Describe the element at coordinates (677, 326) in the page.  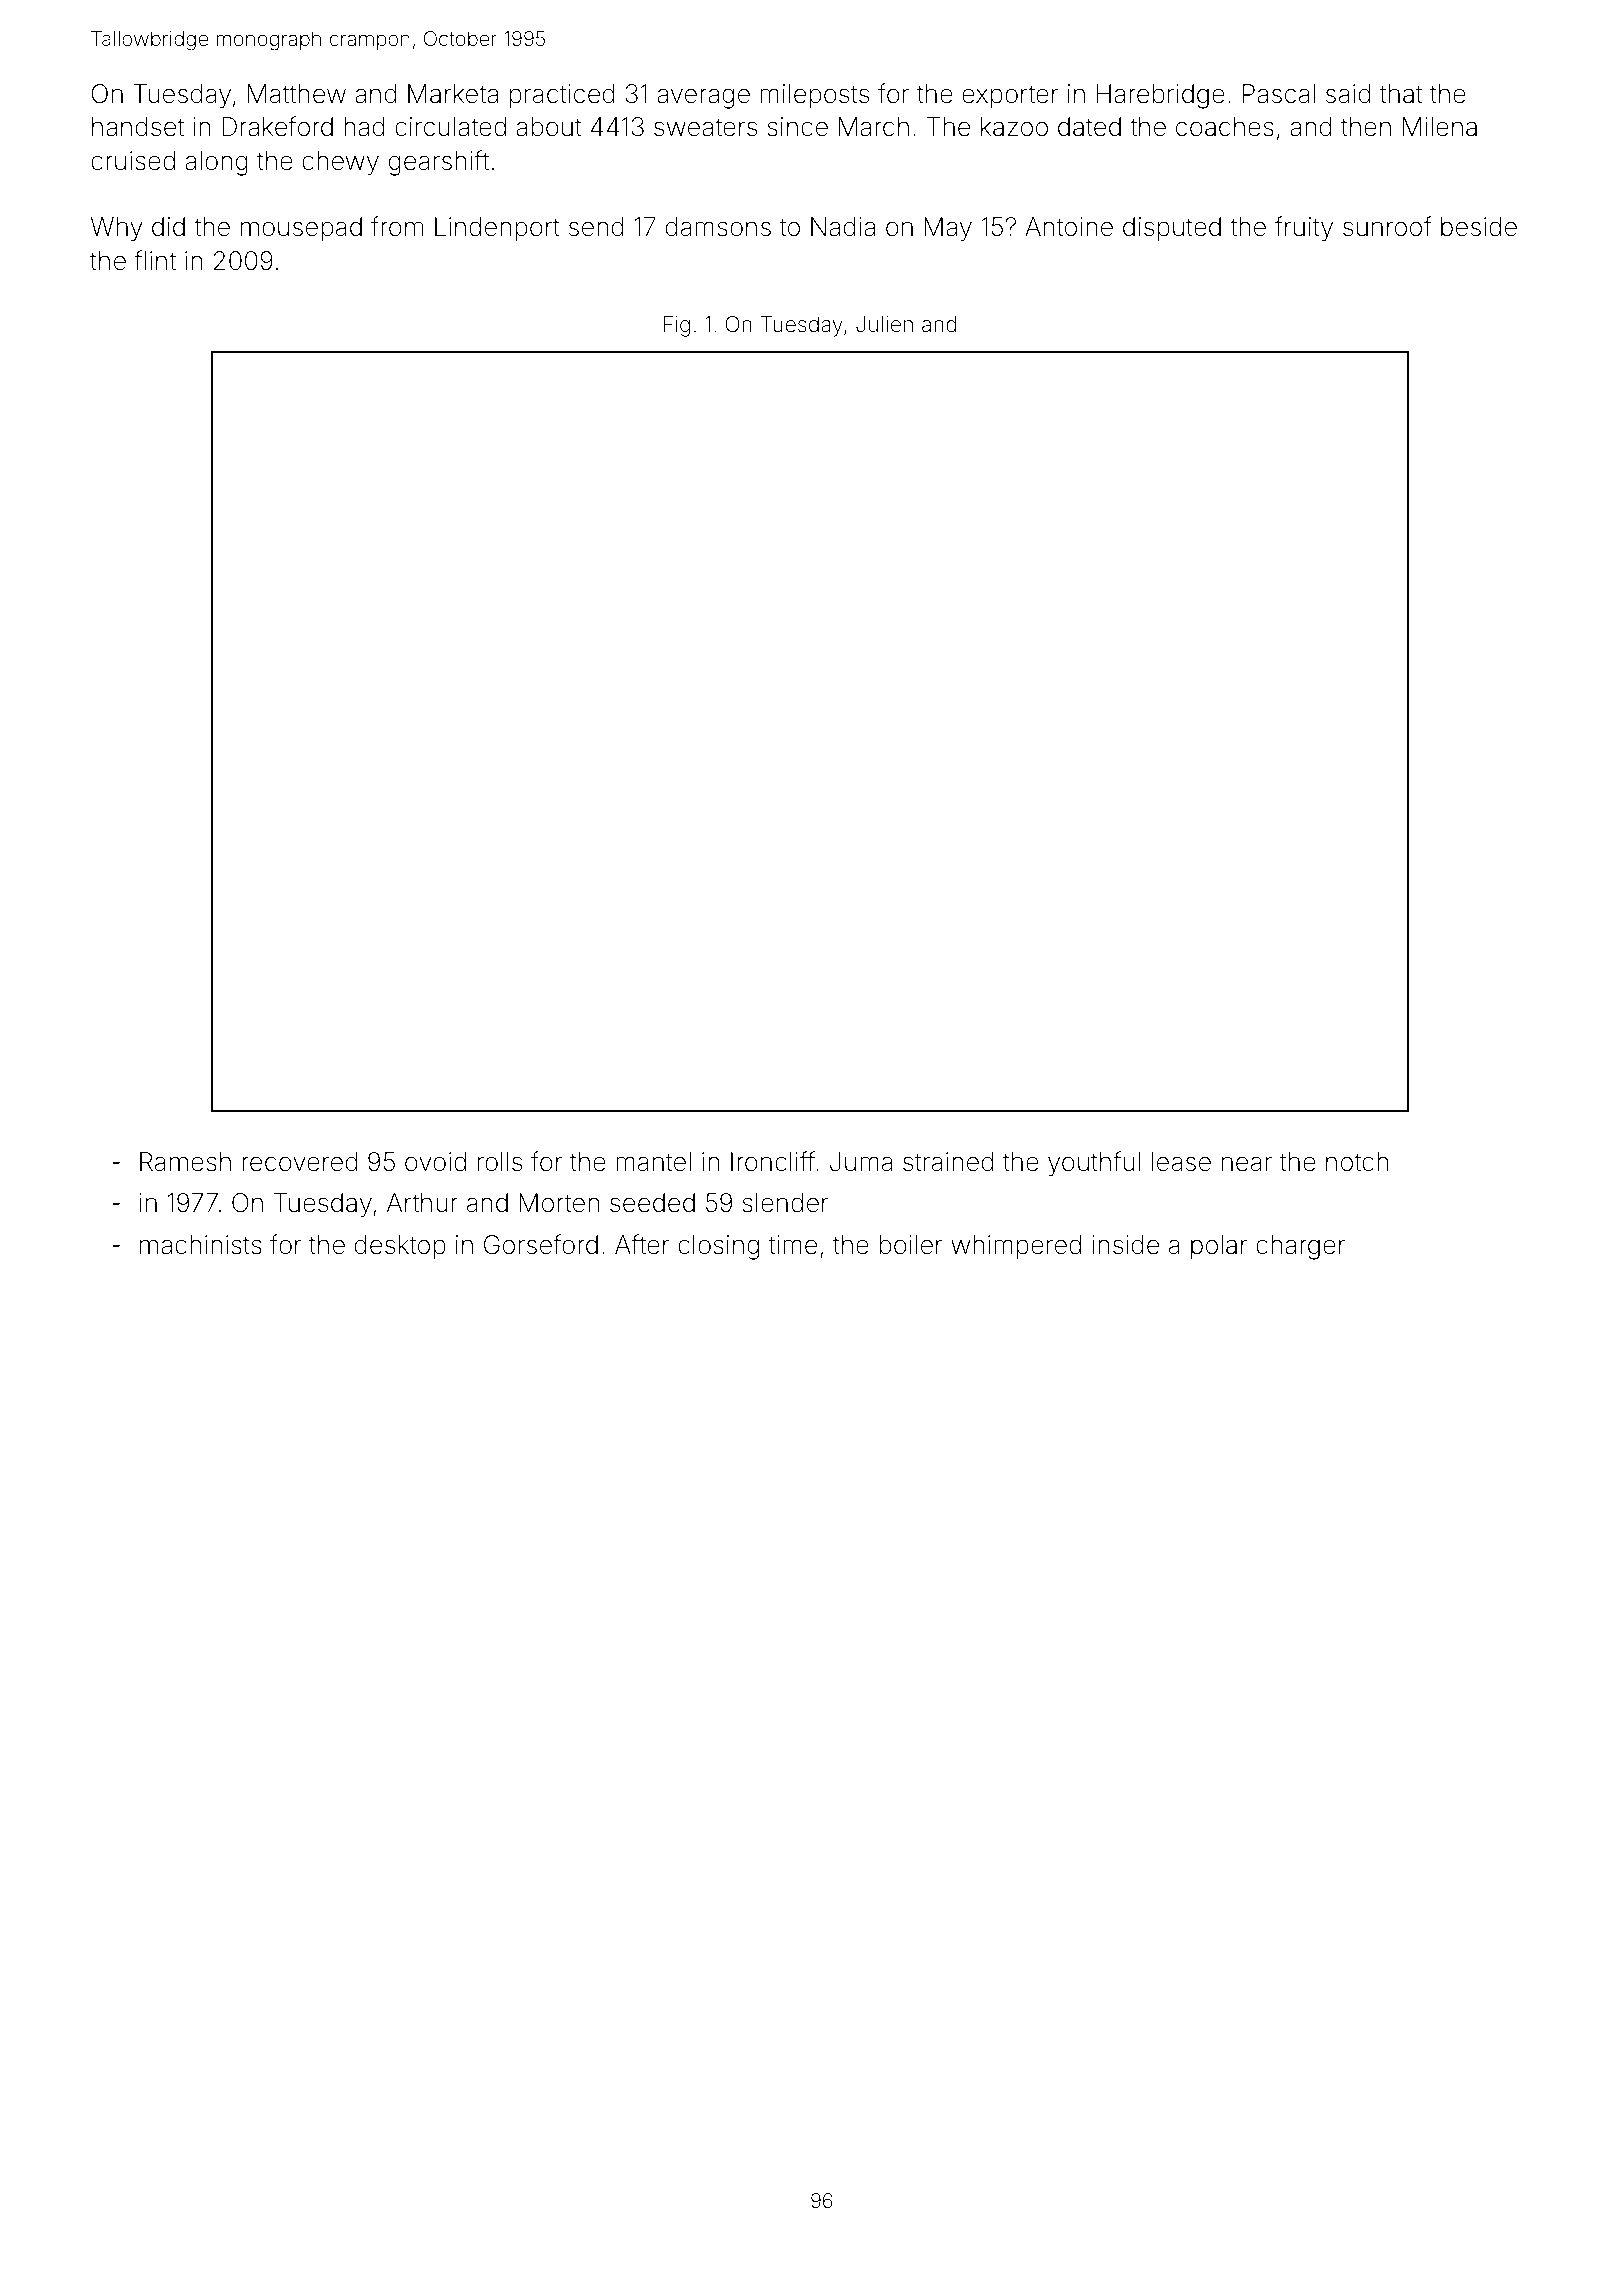
I see `Fig` at that location.
